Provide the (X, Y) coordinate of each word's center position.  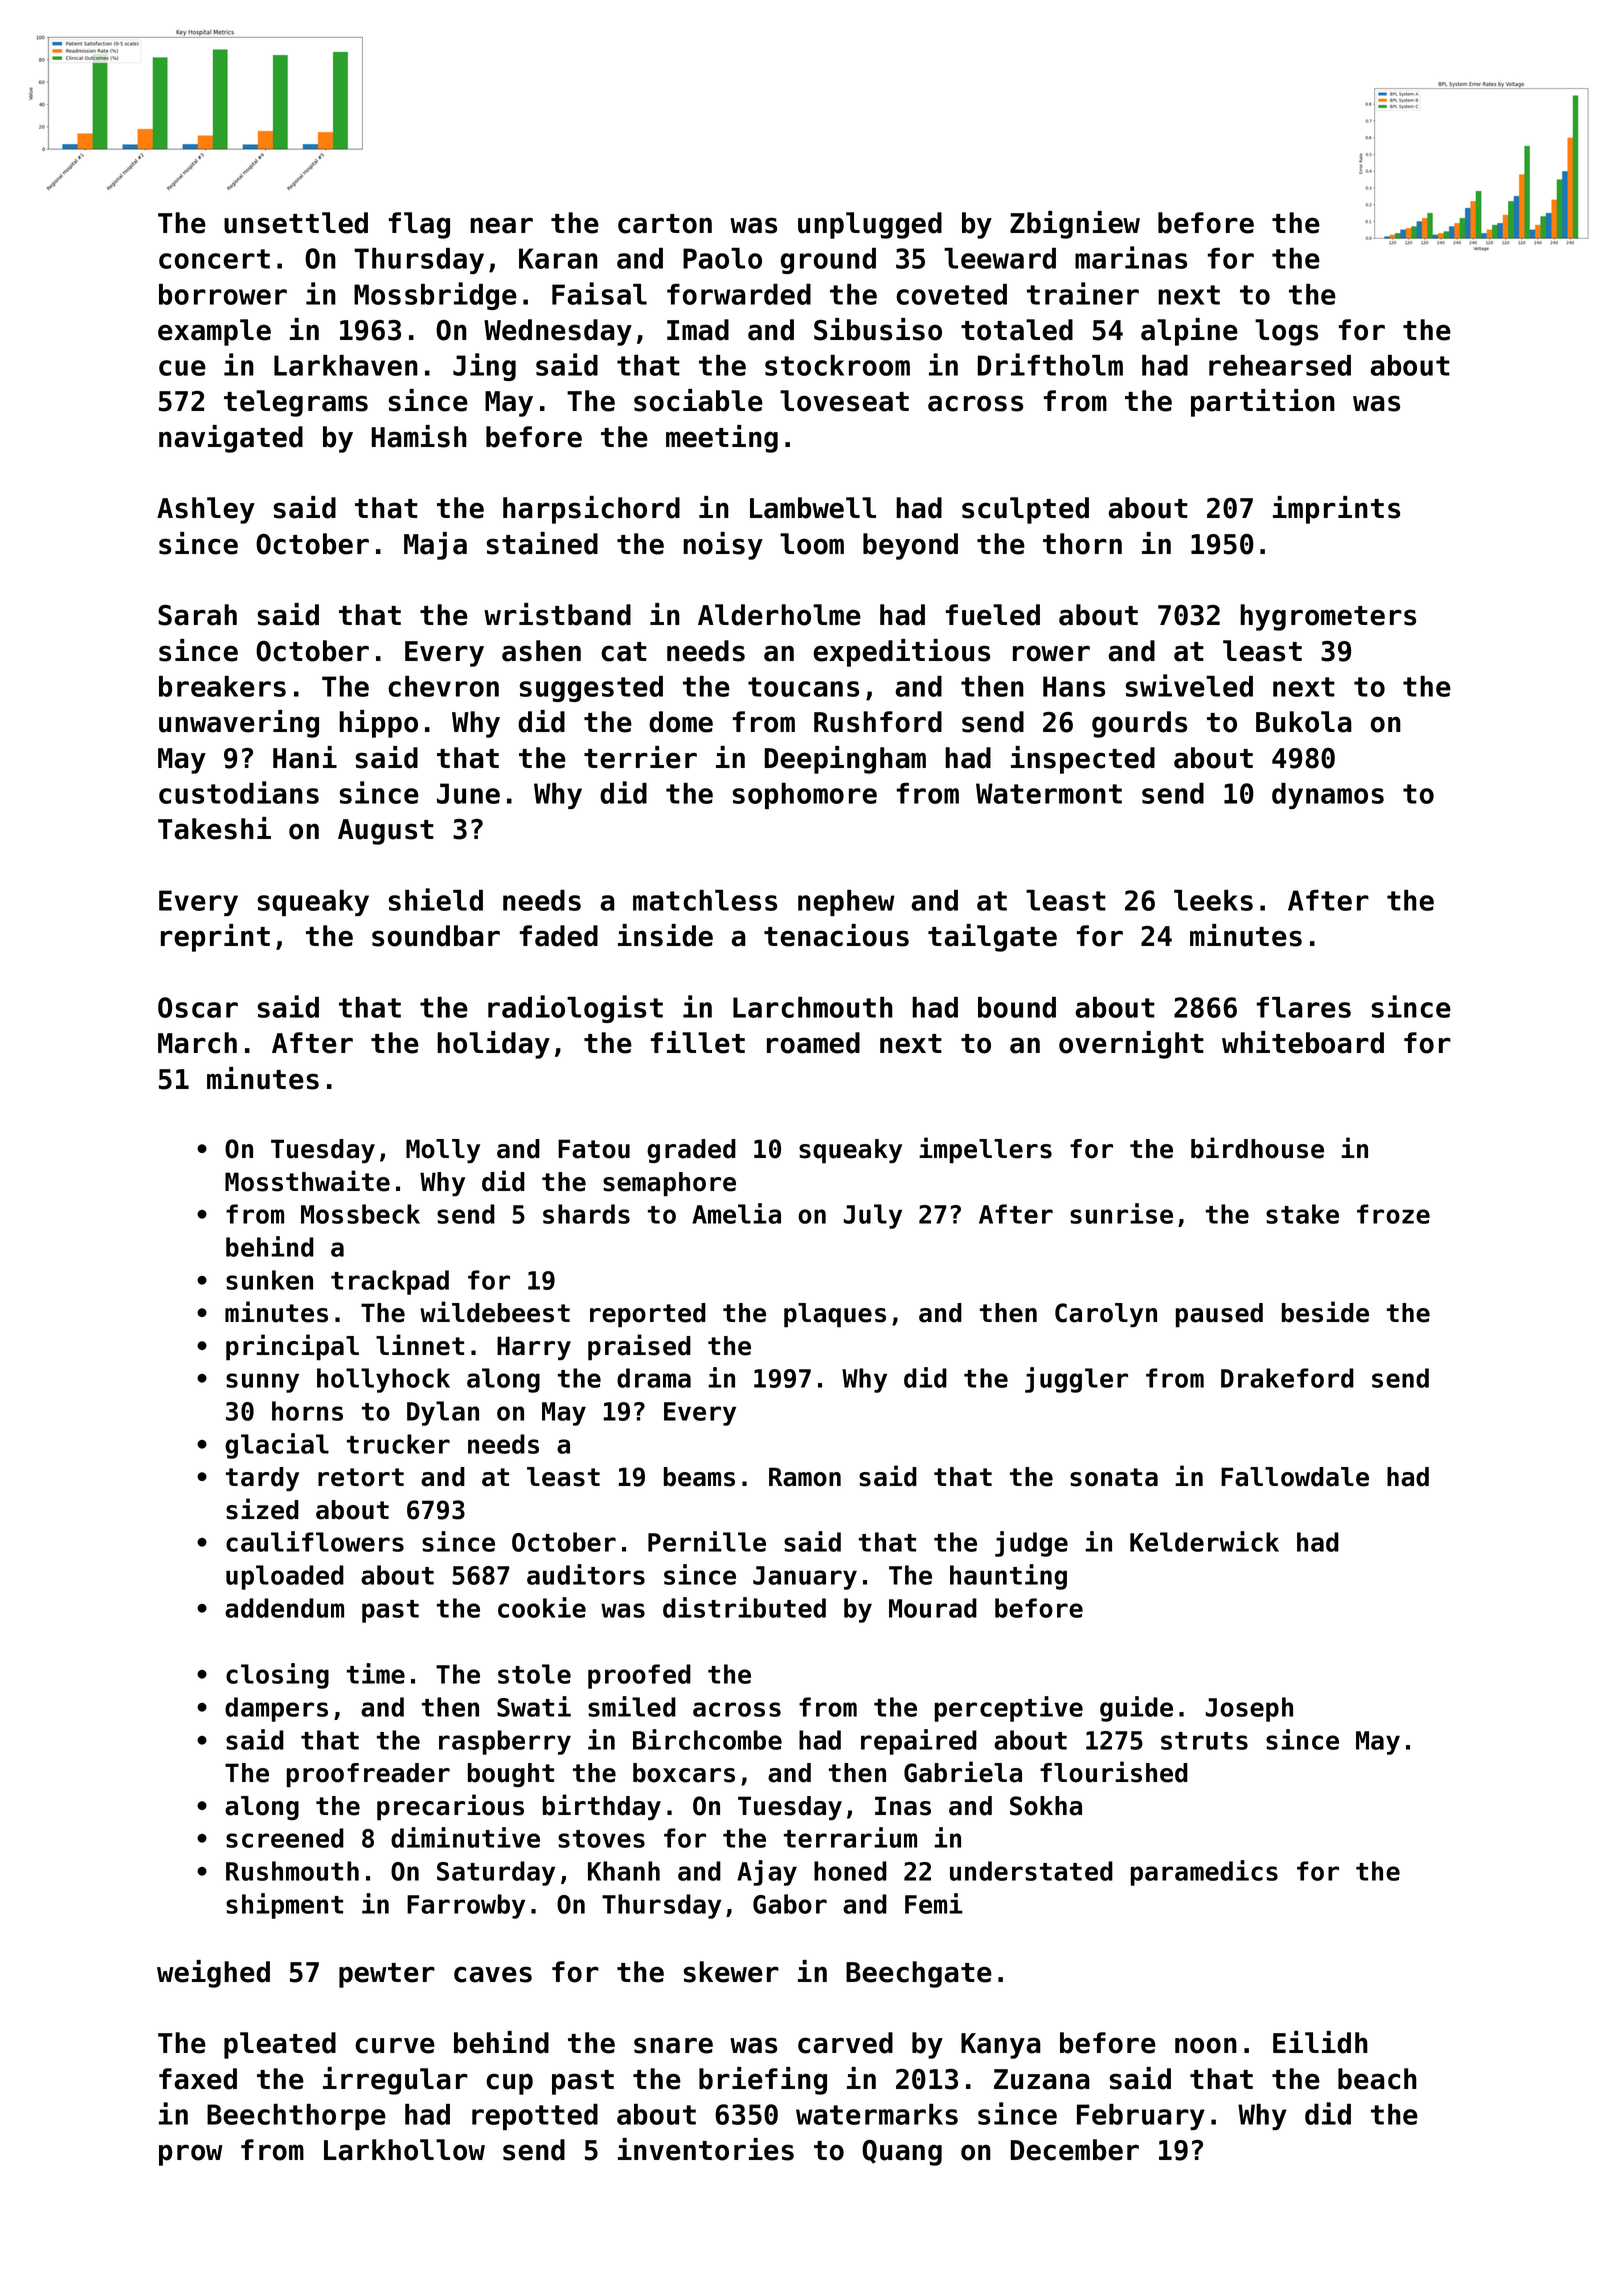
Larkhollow (404, 2150)
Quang (902, 2153)
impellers (985, 1150)
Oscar (198, 1007)
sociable (698, 400)
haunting (1008, 1577)
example (214, 332)
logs (1286, 332)
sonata (1114, 1477)
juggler (1076, 1380)
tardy (262, 1479)
